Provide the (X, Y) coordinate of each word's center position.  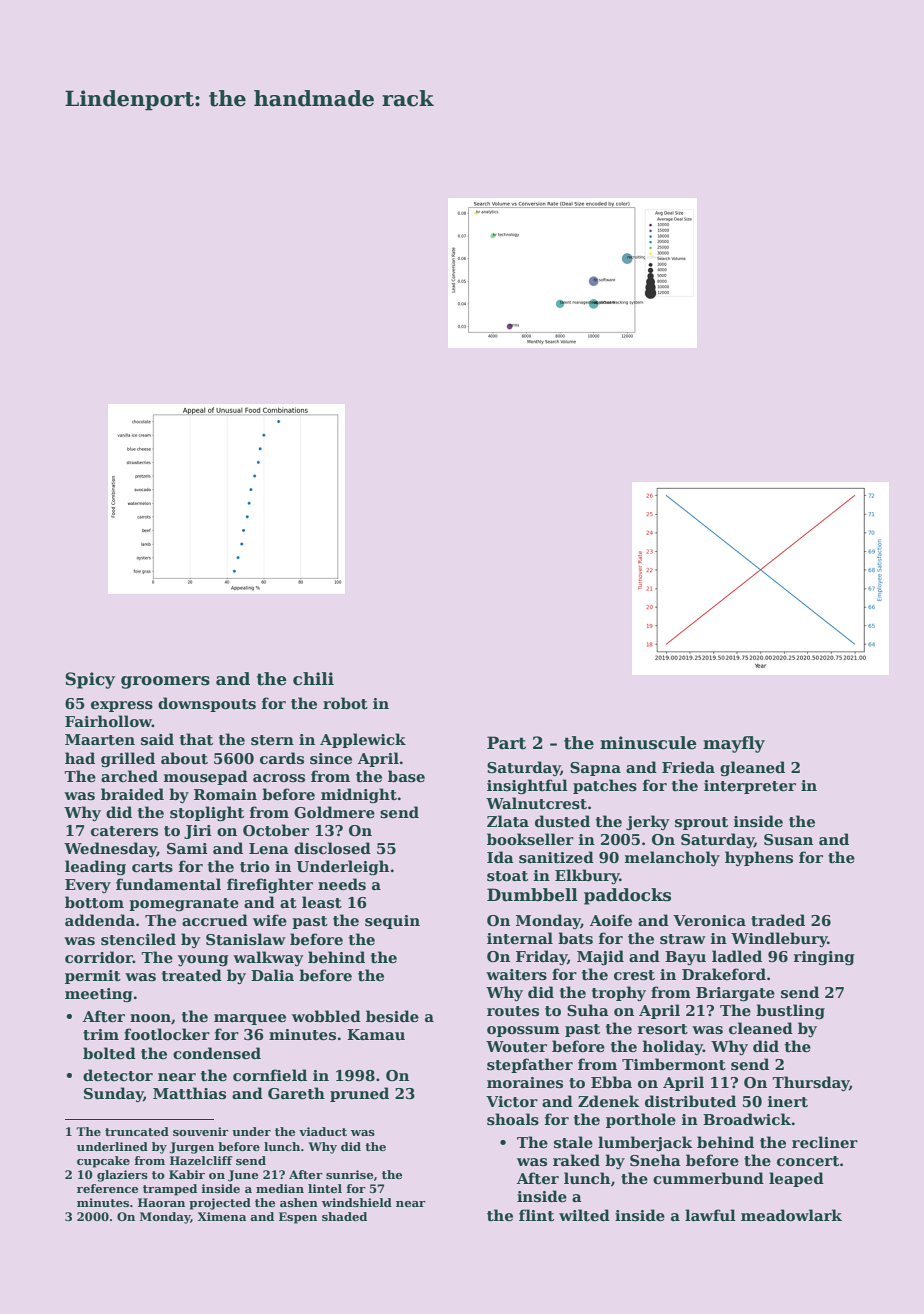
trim (101, 1034)
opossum (523, 1031)
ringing (824, 958)
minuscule (648, 743)
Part (506, 743)
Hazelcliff (201, 1160)
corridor (99, 957)
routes (513, 1011)
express (122, 706)
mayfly (734, 744)
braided (132, 794)
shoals (513, 1119)
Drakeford (724, 974)
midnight (359, 796)
